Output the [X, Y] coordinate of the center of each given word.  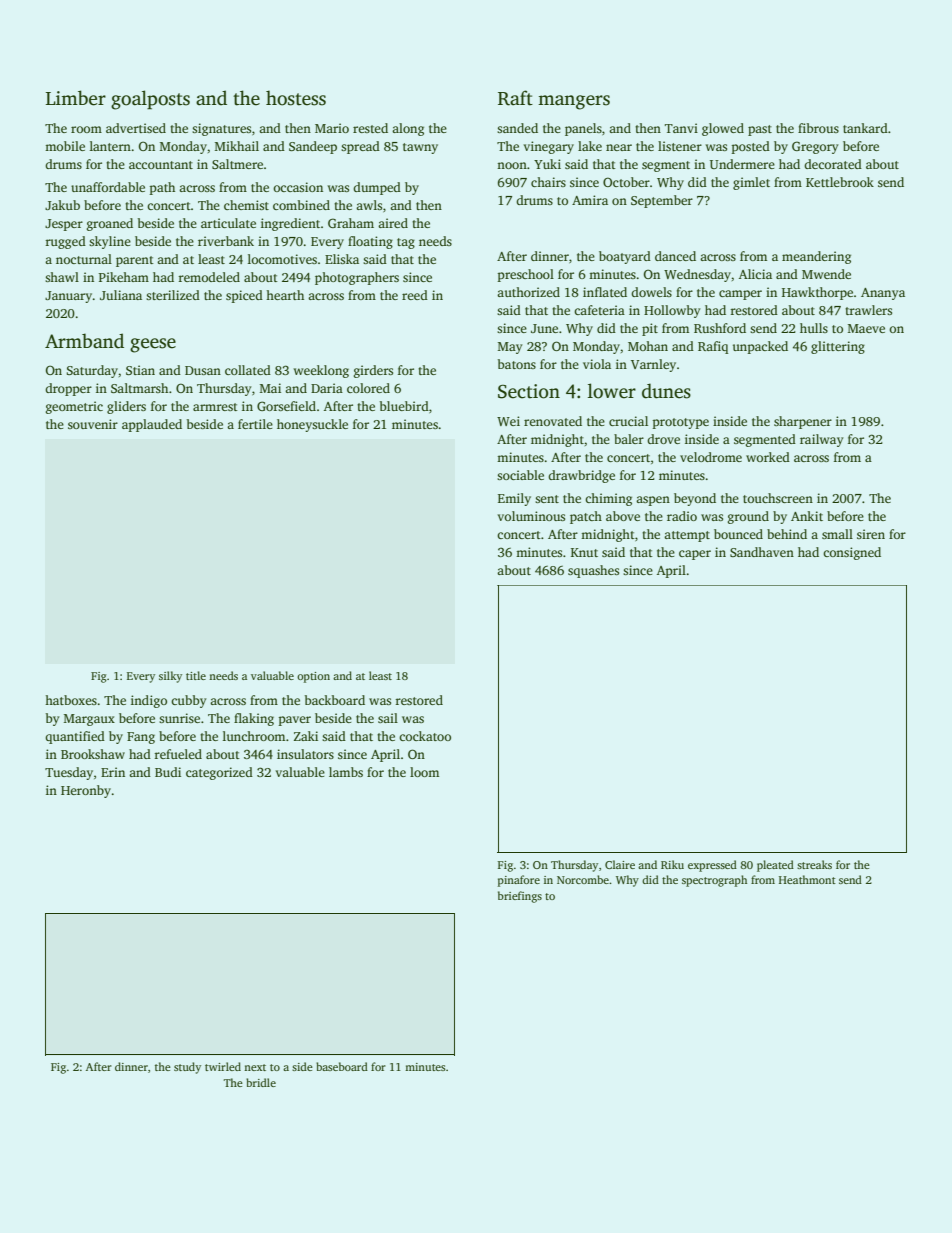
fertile [255, 424]
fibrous [818, 128]
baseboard [342, 1066]
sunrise [179, 718]
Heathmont [807, 879]
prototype [681, 423]
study [187, 1068]
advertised [136, 128]
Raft [515, 98]
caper [695, 555]
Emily [514, 499]
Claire [620, 864]
